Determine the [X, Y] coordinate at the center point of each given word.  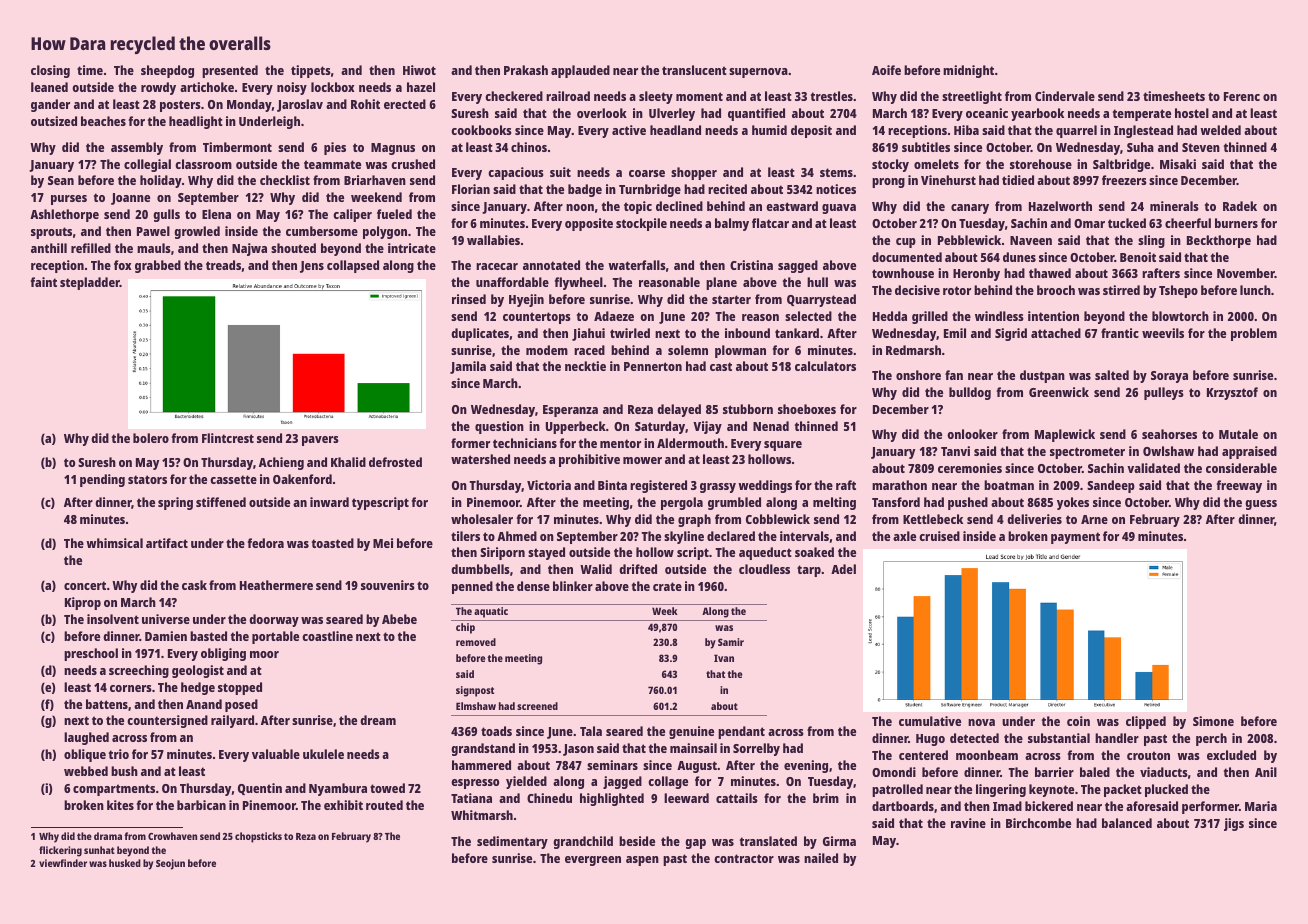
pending [102, 480]
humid [769, 130]
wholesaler [482, 519]
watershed [480, 459]
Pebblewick [969, 240]
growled [197, 232]
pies [335, 148]
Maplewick [1065, 435]
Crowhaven [172, 836]
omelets [936, 164]
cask [194, 585]
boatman [1009, 485]
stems [836, 172]
